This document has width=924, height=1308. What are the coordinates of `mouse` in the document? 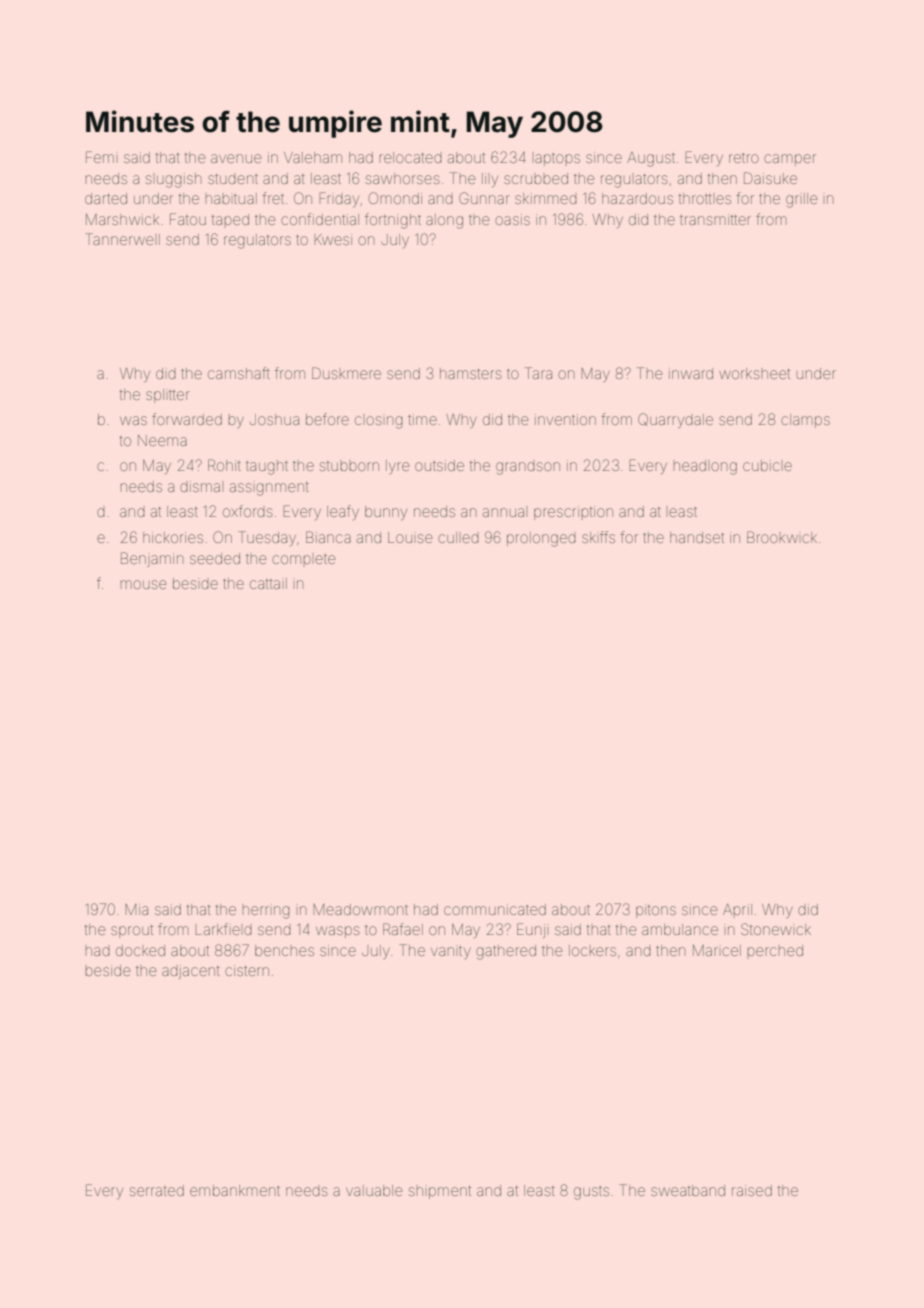 It's located at (143, 584).
